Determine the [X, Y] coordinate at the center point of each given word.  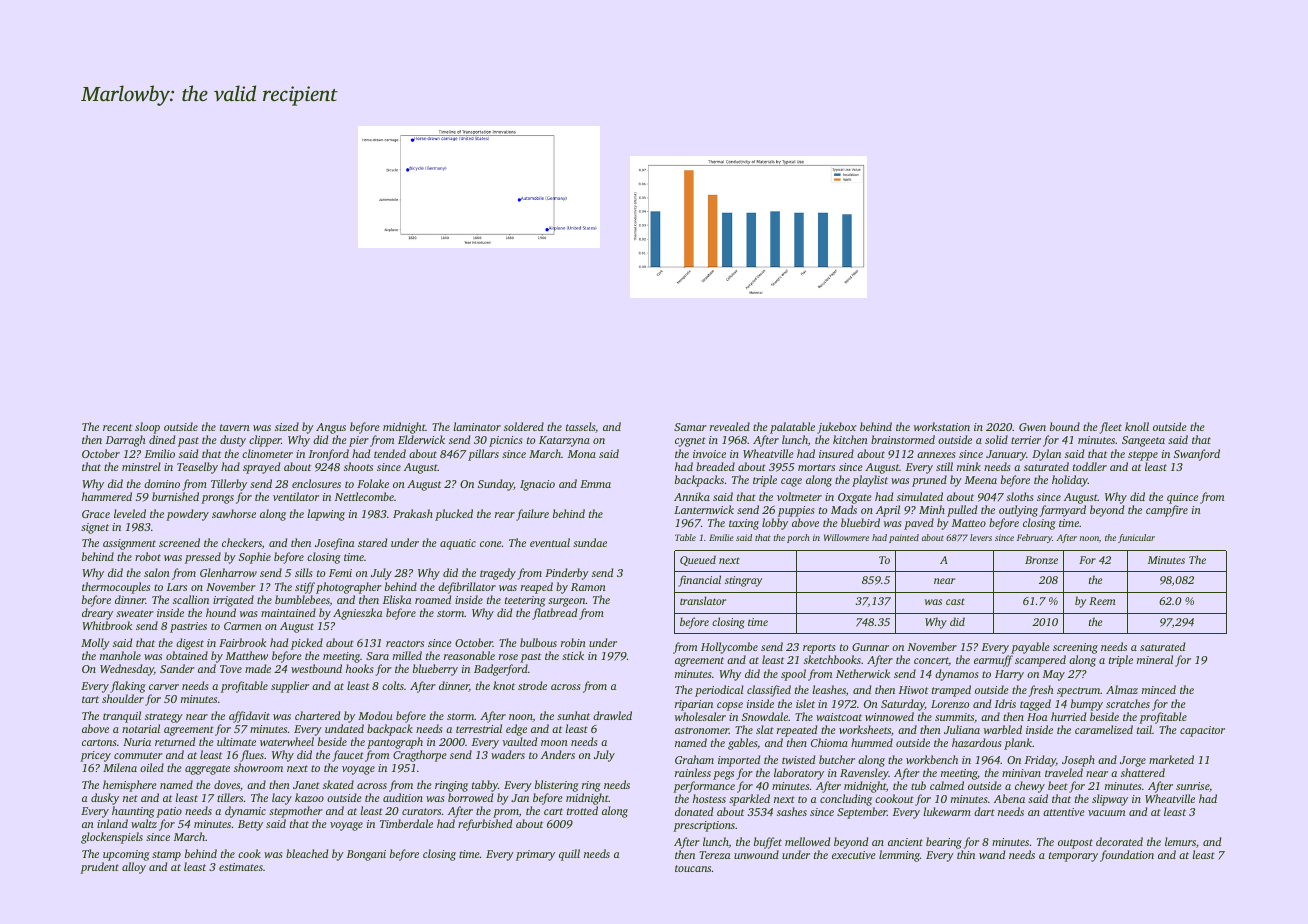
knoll [1137, 426]
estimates [241, 867]
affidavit [249, 717]
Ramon [588, 587]
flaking [128, 687]
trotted [582, 810]
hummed [872, 742]
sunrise [1192, 786]
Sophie [255, 558]
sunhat [573, 715]
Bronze [1041, 560]
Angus [331, 429]
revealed [730, 426]
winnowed [889, 716]
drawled [612, 715]
